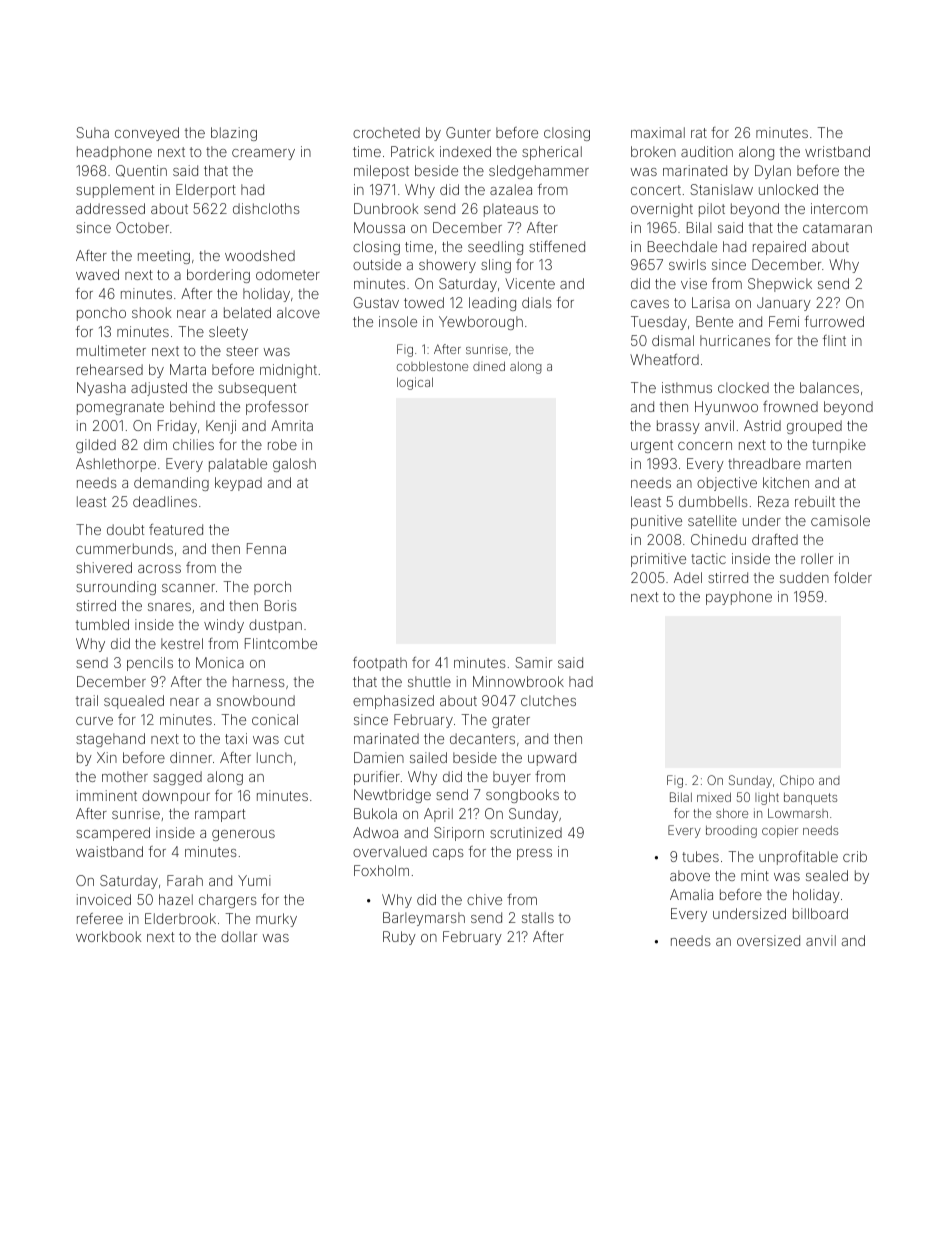 This document has height=1233, width=952. What do you see at coordinates (104, 899) in the document?
I see `invoiced` at bounding box center [104, 899].
